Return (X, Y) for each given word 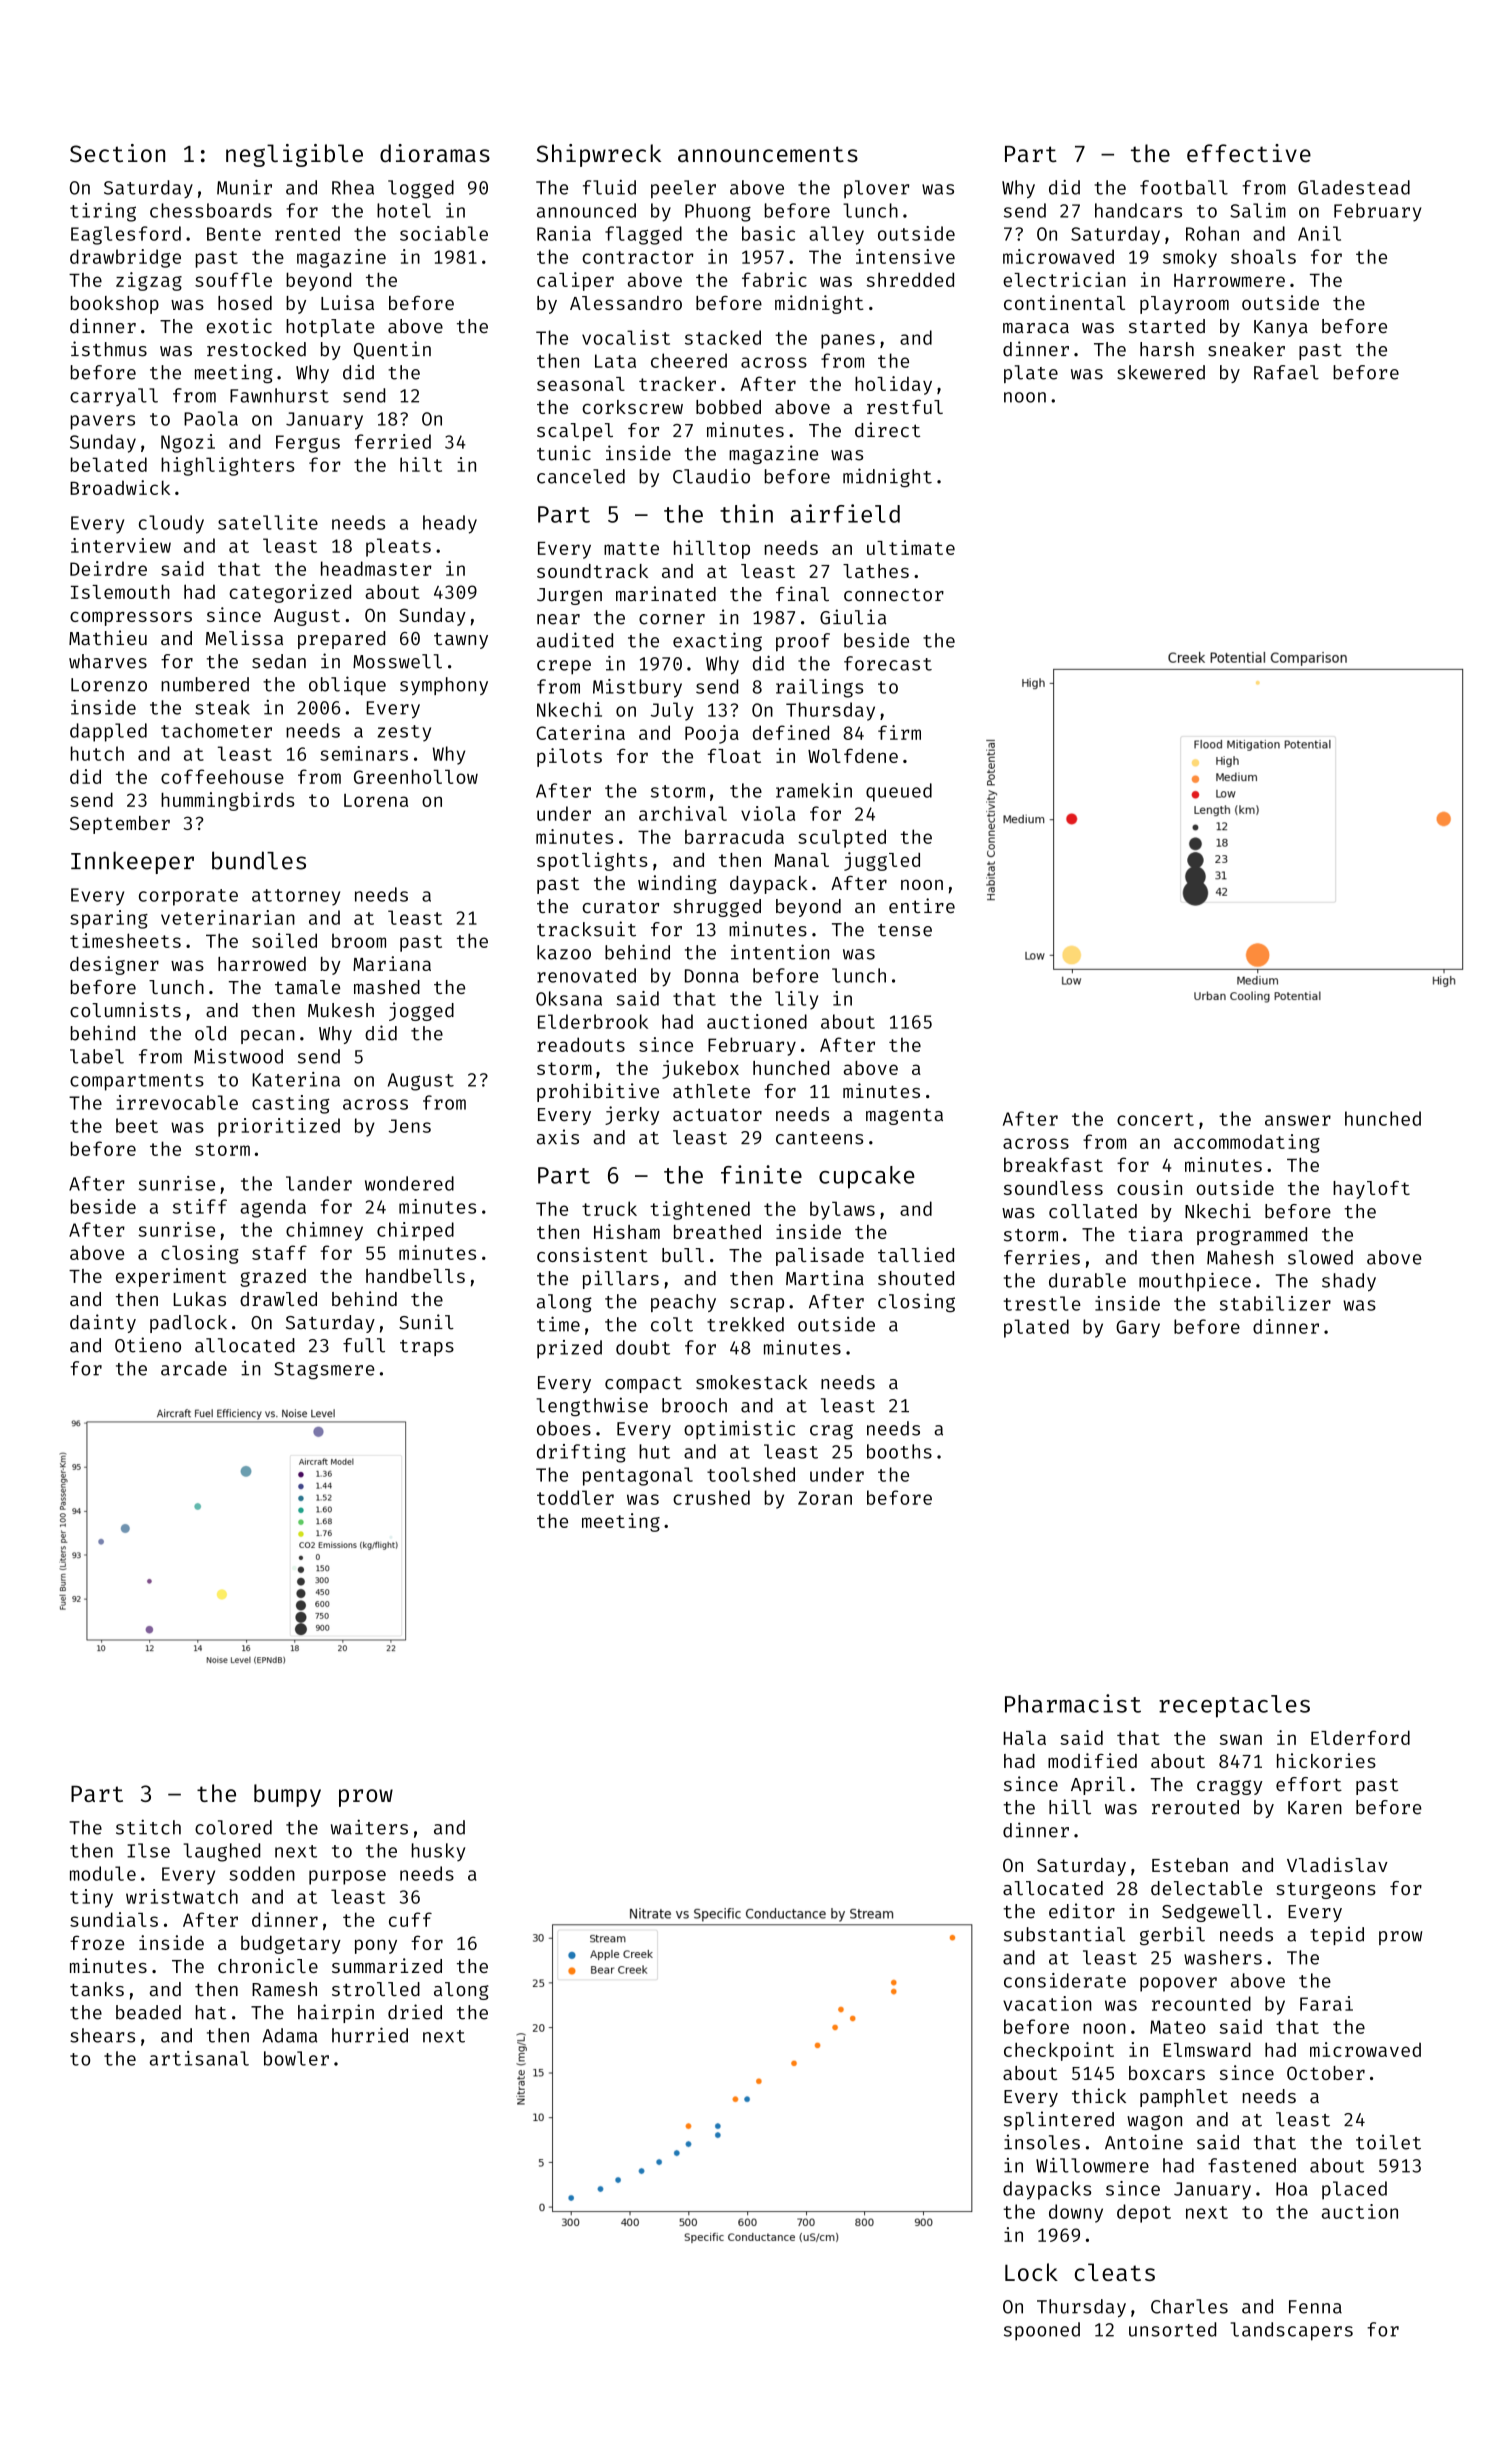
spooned (1042, 2331)
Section (117, 153)
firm (899, 732)
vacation (1047, 2003)
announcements (768, 154)
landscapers (1292, 2331)
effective (1249, 153)
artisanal (199, 2058)
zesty (404, 733)
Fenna (1315, 2307)
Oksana (569, 998)
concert (1155, 1119)
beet (137, 1125)
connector (894, 595)
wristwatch (182, 1896)
